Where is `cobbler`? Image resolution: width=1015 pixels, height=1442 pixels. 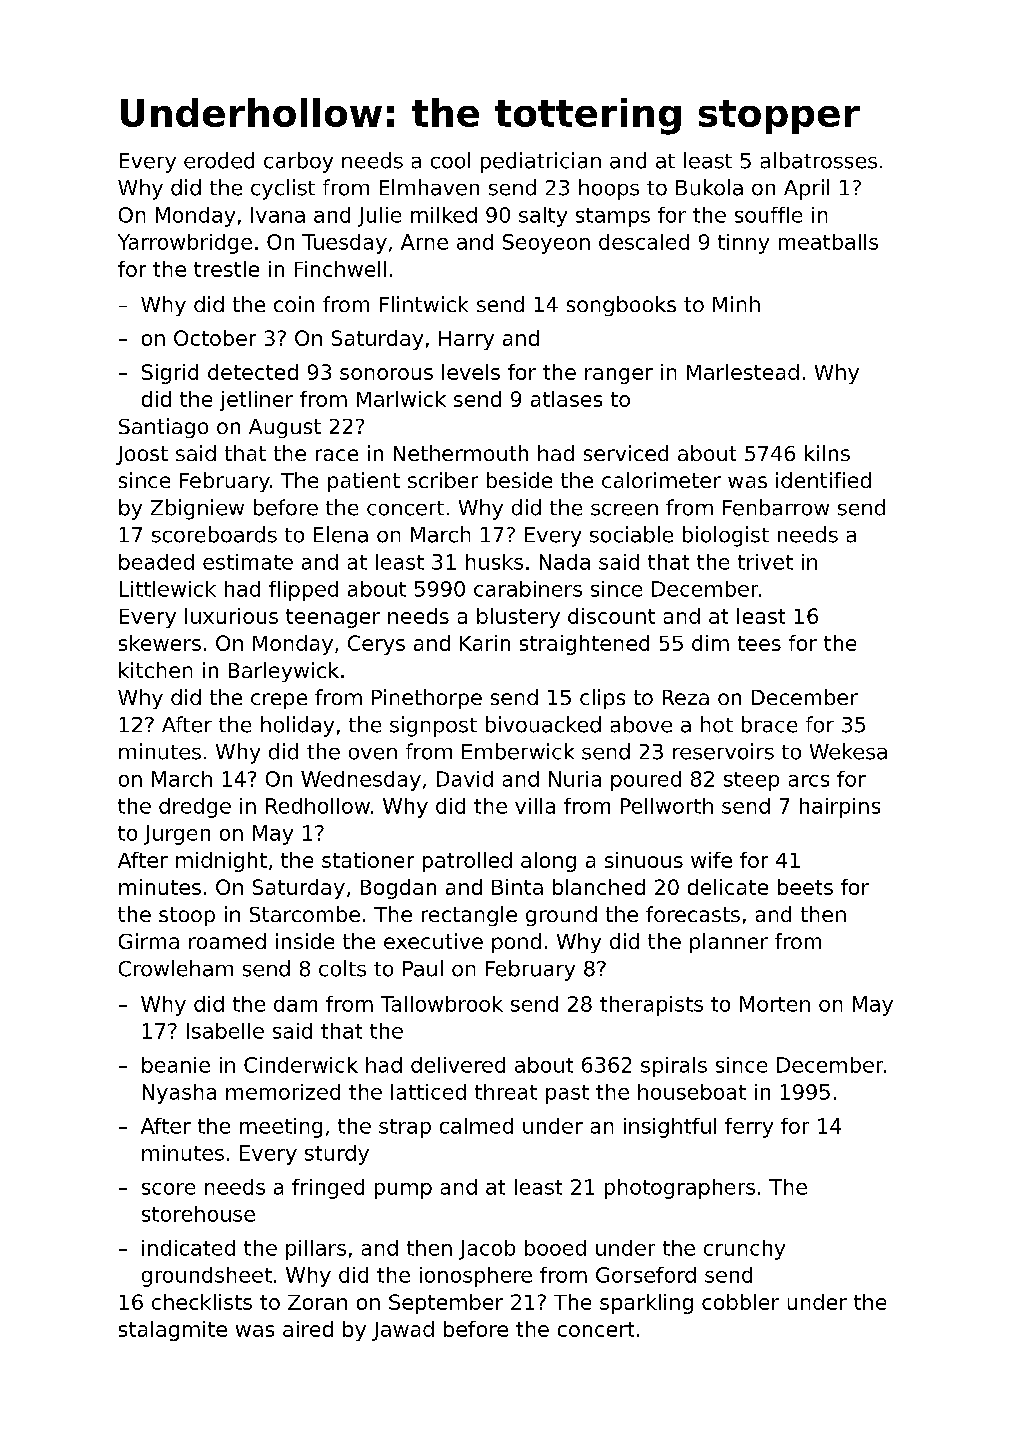
cobbler is located at coordinates (740, 1302).
